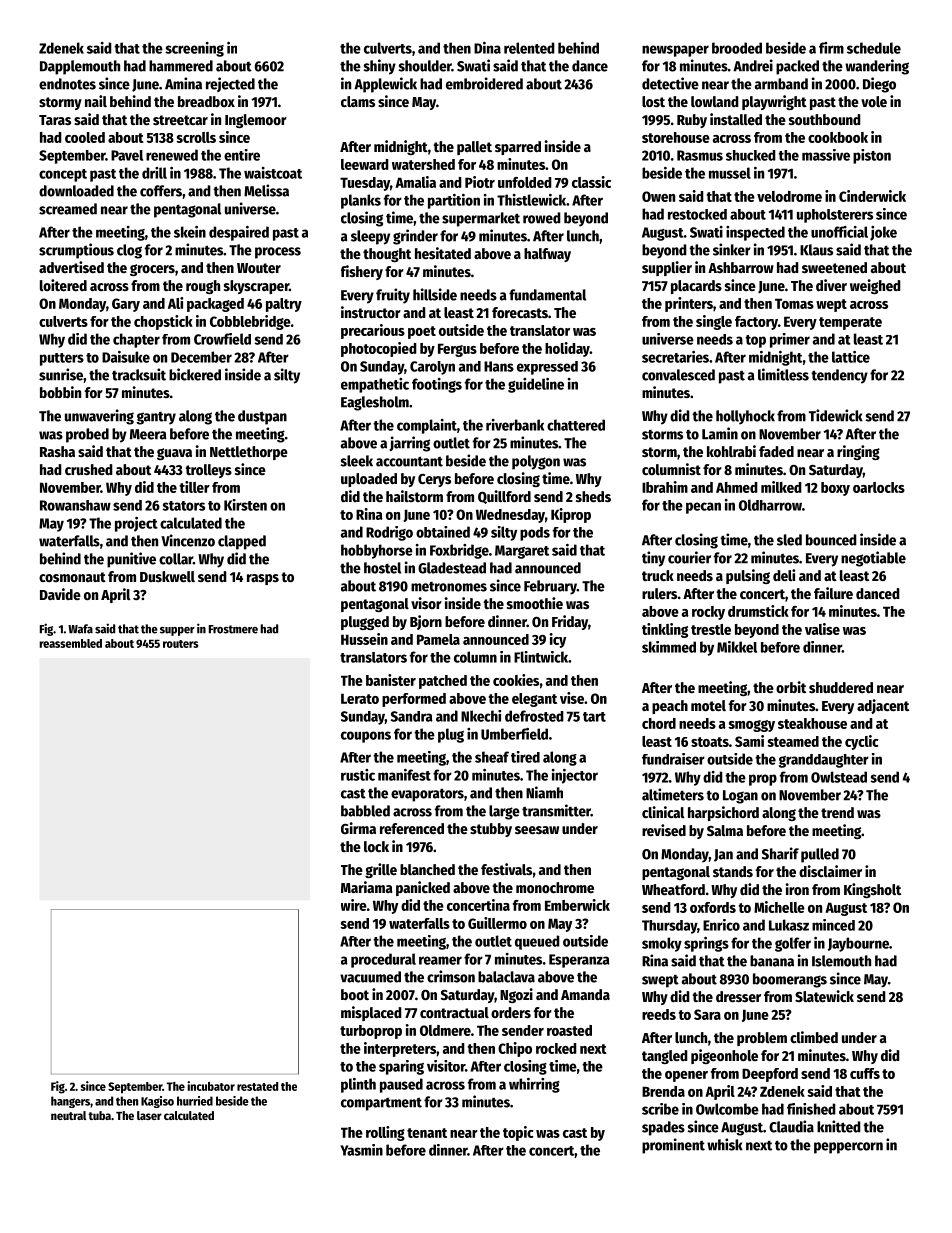 The image size is (952, 1233). What do you see at coordinates (70, 1102) in the page?
I see `hangers` at bounding box center [70, 1102].
